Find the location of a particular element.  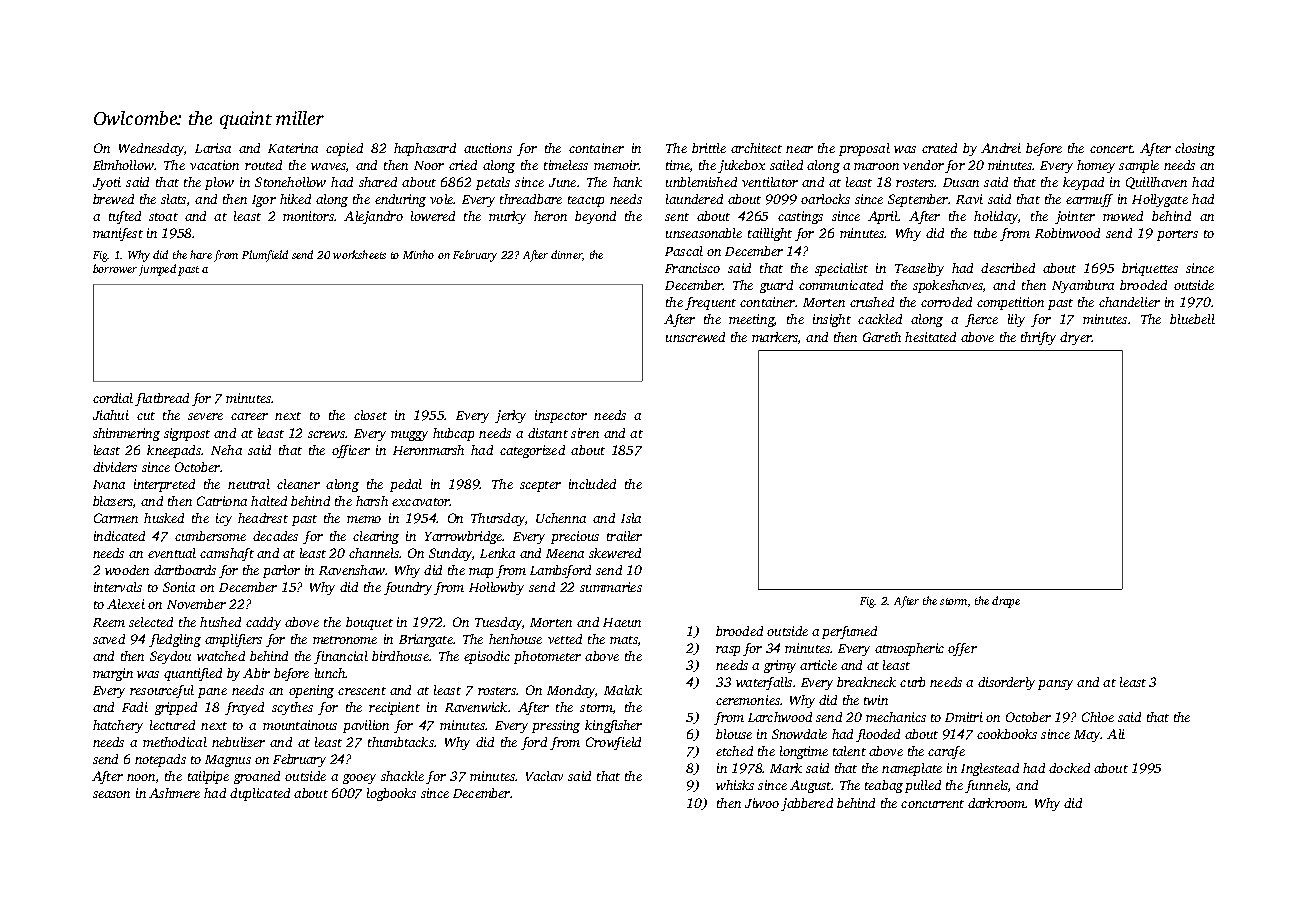

drape is located at coordinates (1006, 602).
